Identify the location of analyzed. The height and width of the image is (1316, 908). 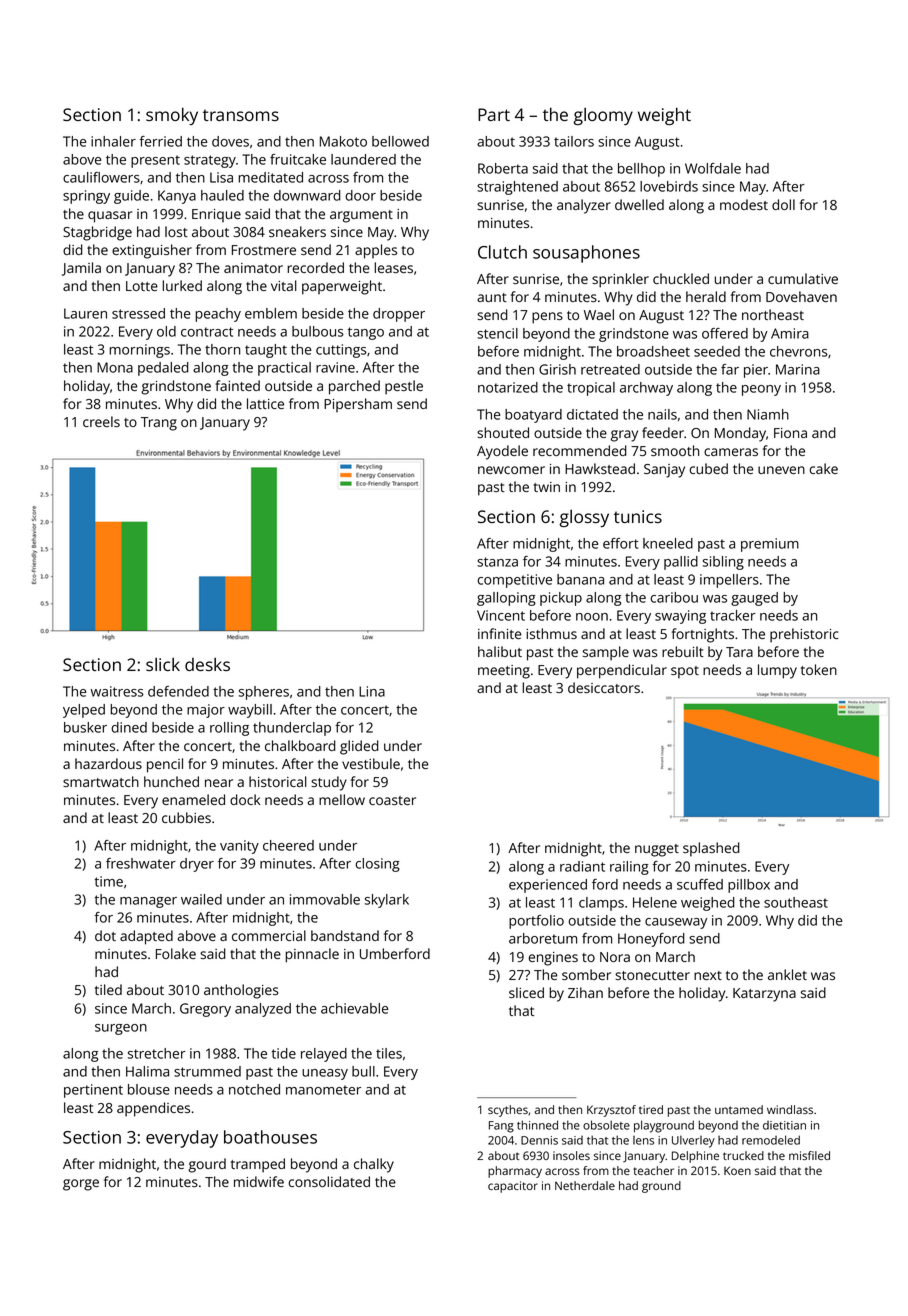
(263, 1010).
